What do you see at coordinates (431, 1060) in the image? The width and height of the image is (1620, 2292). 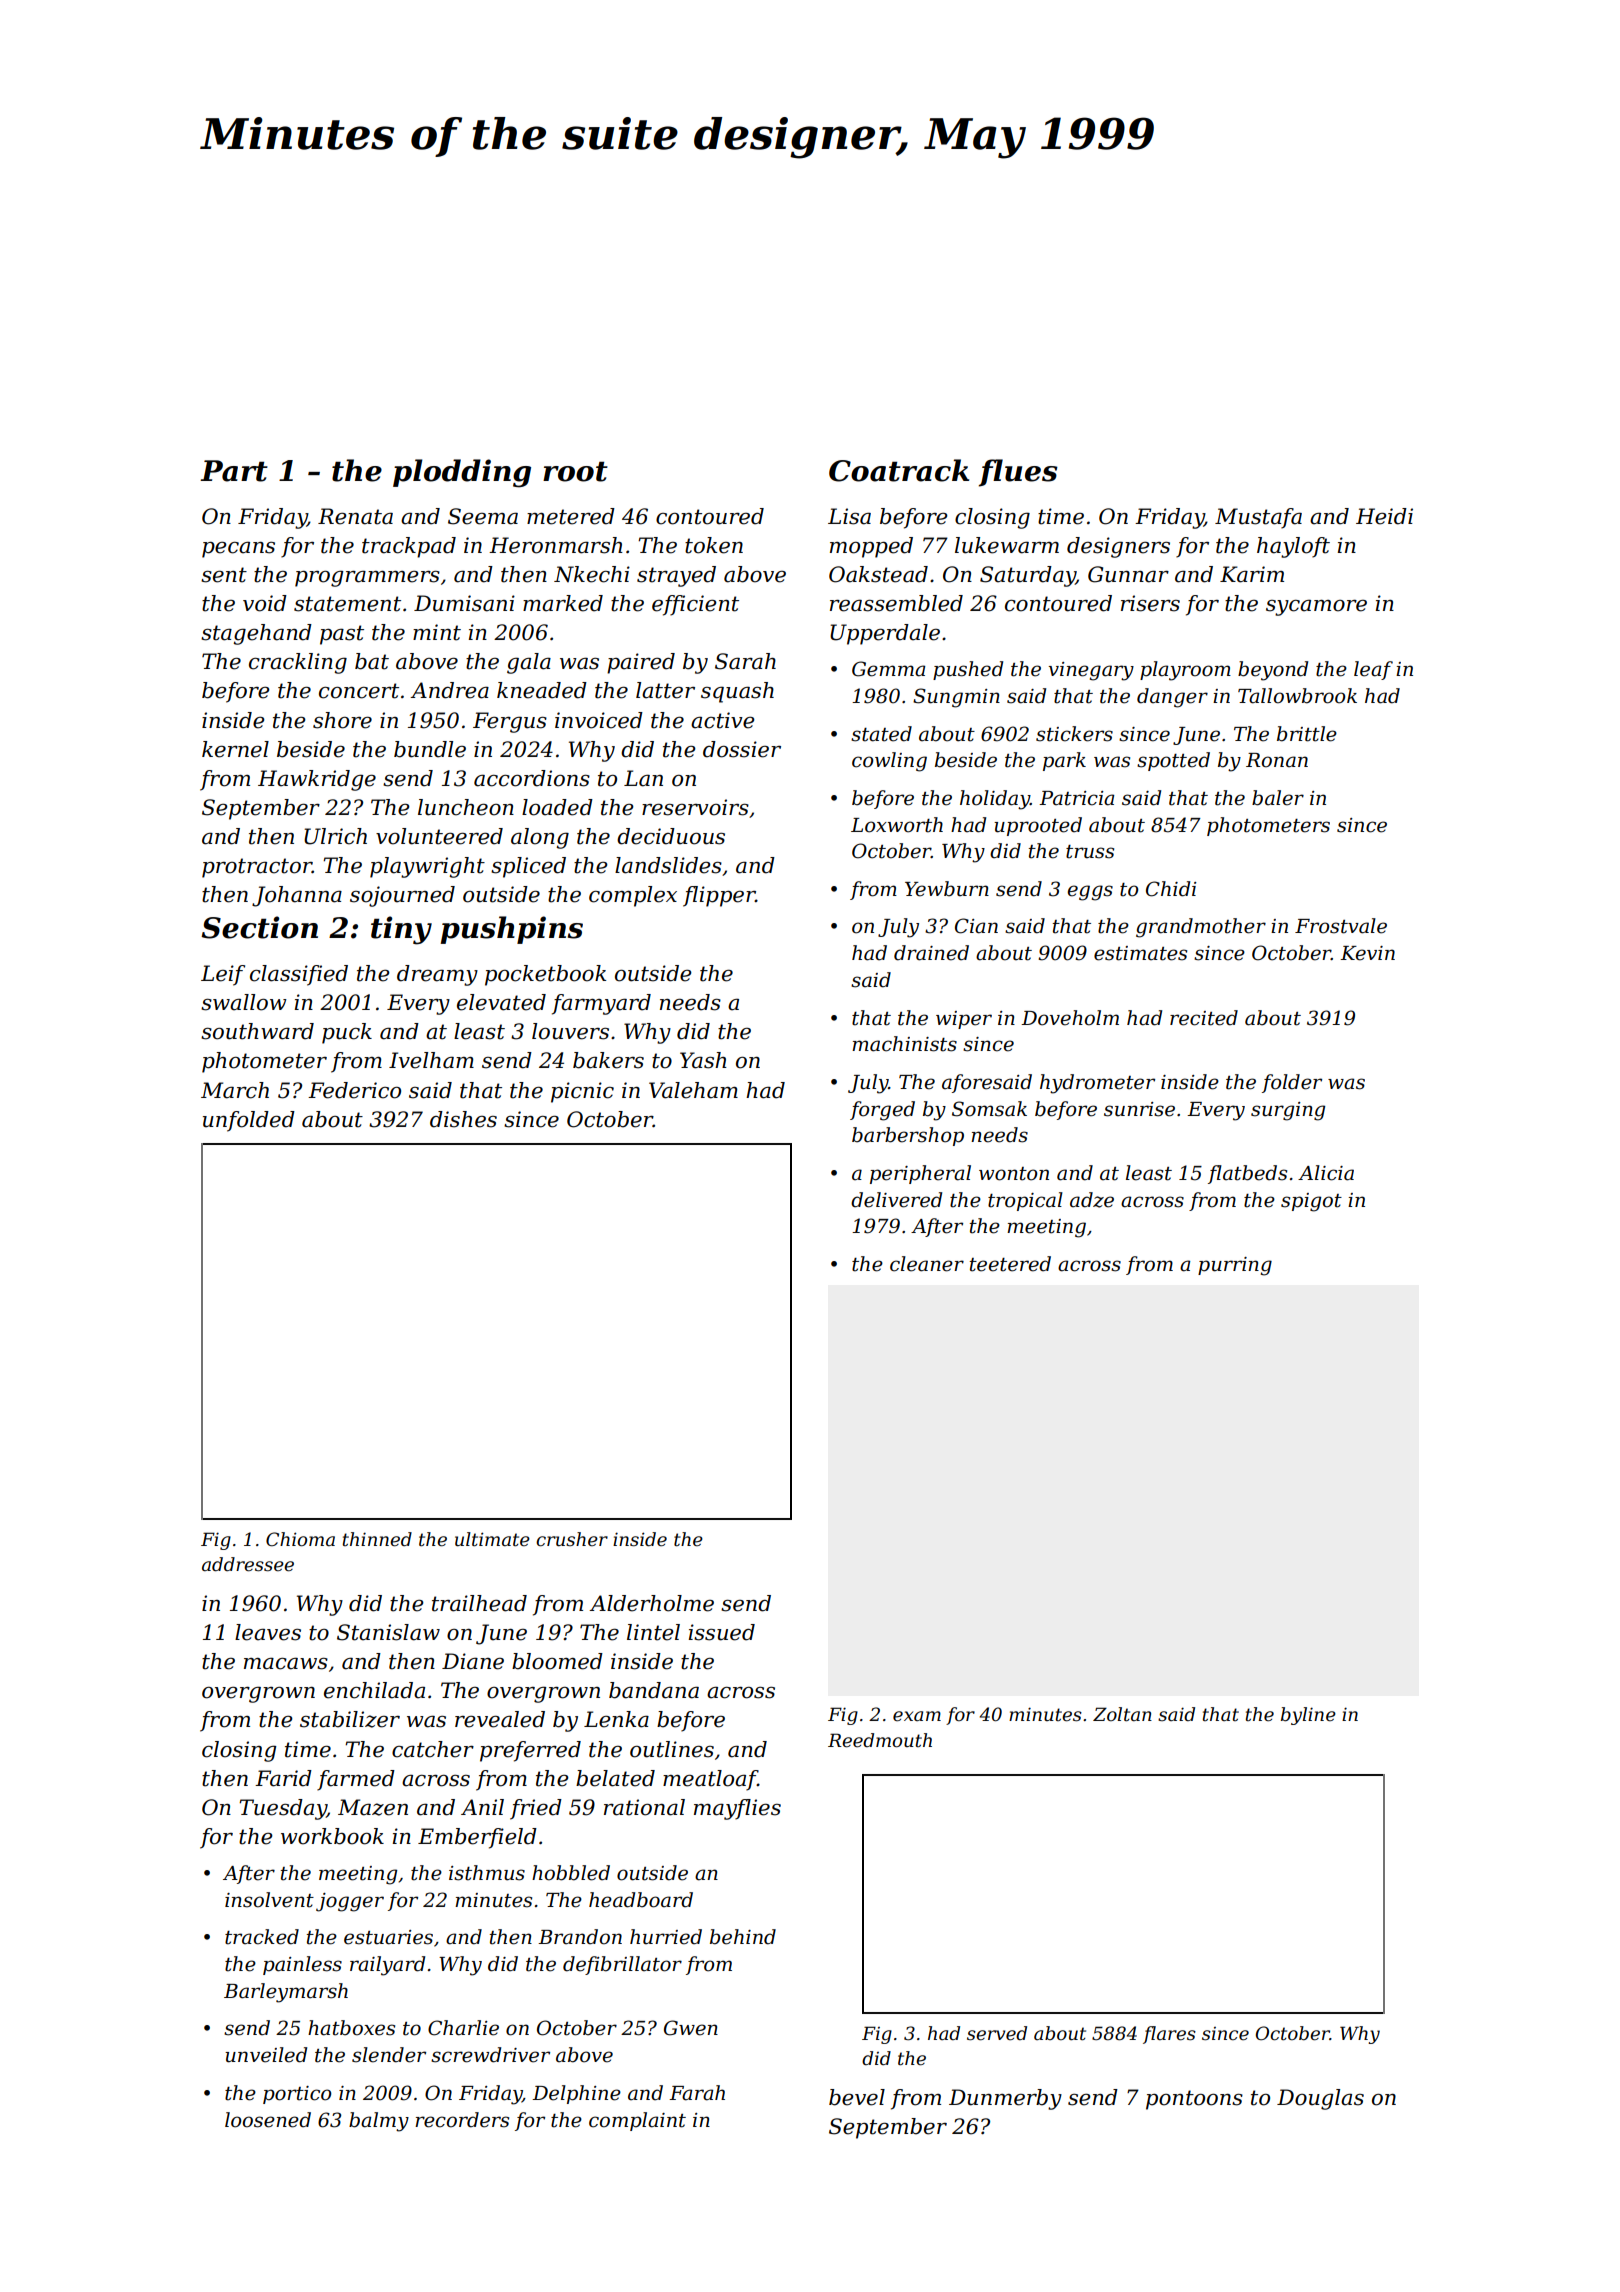 I see `Ivelham` at bounding box center [431, 1060].
